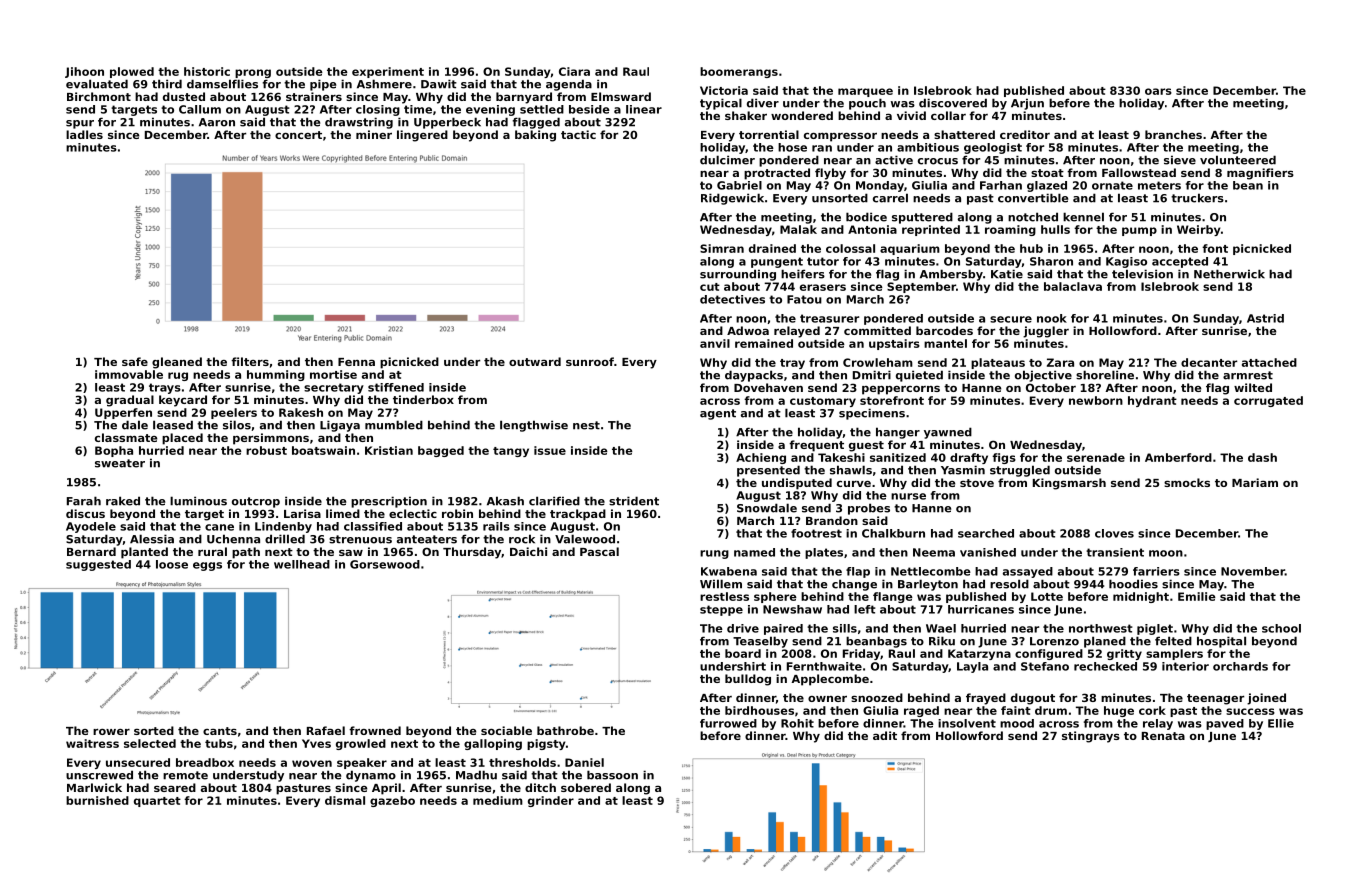  What do you see at coordinates (761, 458) in the page?
I see `Achieng` at bounding box center [761, 458].
